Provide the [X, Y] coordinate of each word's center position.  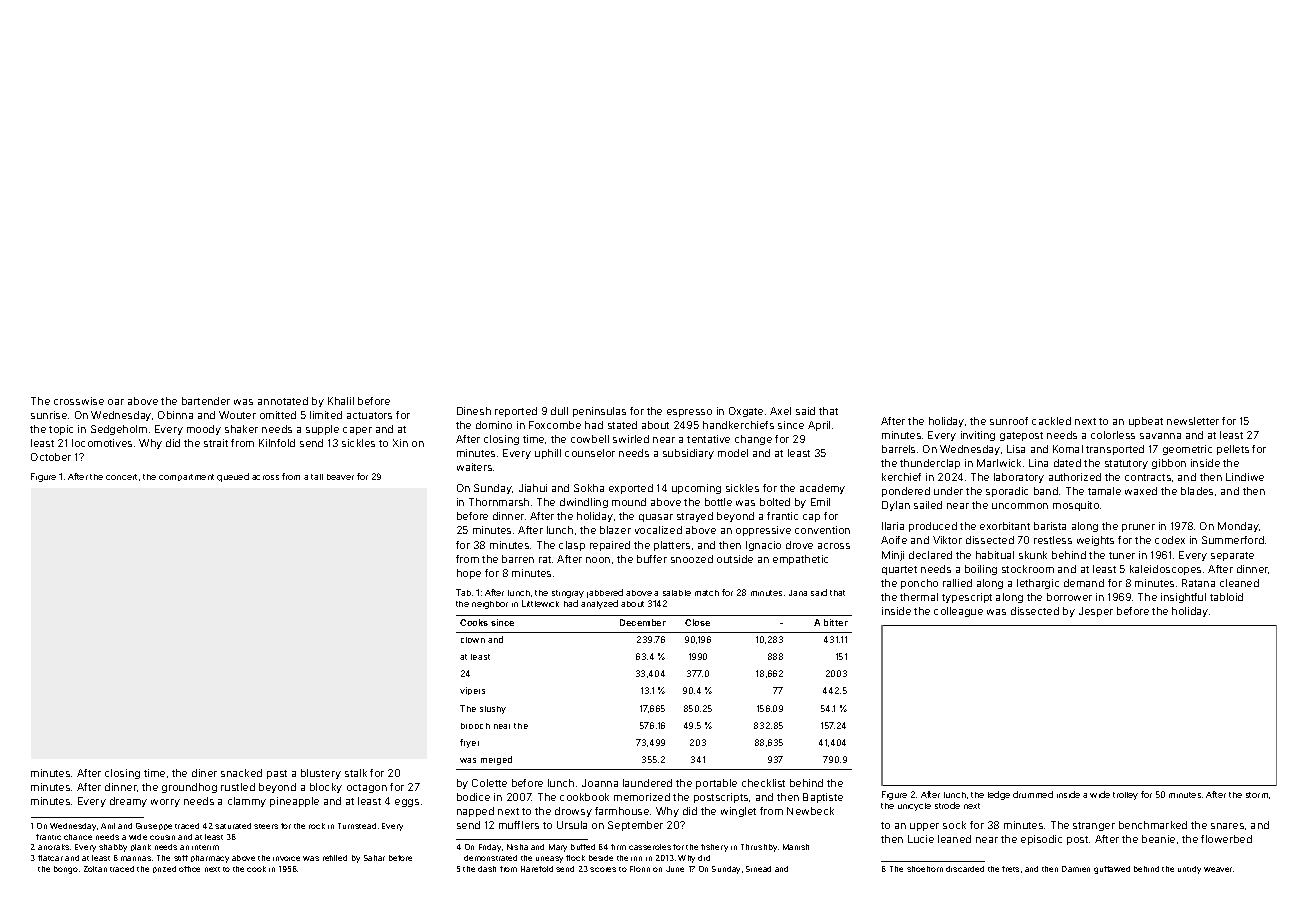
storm [1257, 795]
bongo [66, 870]
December [643, 622]
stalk [356, 773]
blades [1197, 491]
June [675, 869]
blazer [615, 530]
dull [559, 411]
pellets [1233, 450]
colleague [958, 612]
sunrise [49, 415]
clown [473, 640]
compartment [186, 477]
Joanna [600, 783]
